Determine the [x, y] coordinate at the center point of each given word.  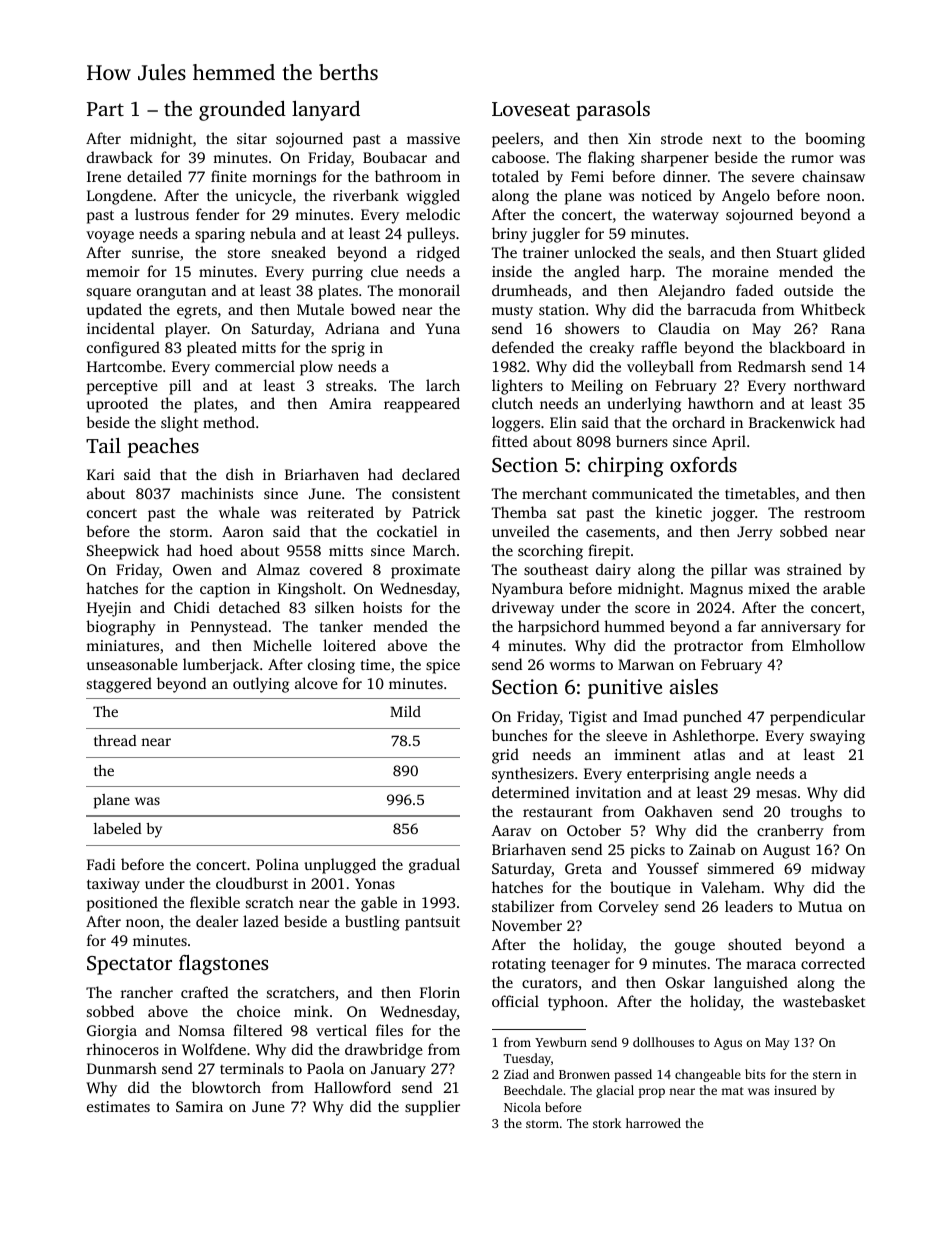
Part [105, 109]
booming [835, 140]
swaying [837, 737]
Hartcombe [124, 366]
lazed [261, 921]
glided [844, 254]
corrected [833, 963]
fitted [510, 441]
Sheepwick [123, 552]
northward [829, 385]
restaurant [558, 812]
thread [115, 740]
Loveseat [531, 109]
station [562, 309]
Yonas [375, 883]
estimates [118, 1106]
